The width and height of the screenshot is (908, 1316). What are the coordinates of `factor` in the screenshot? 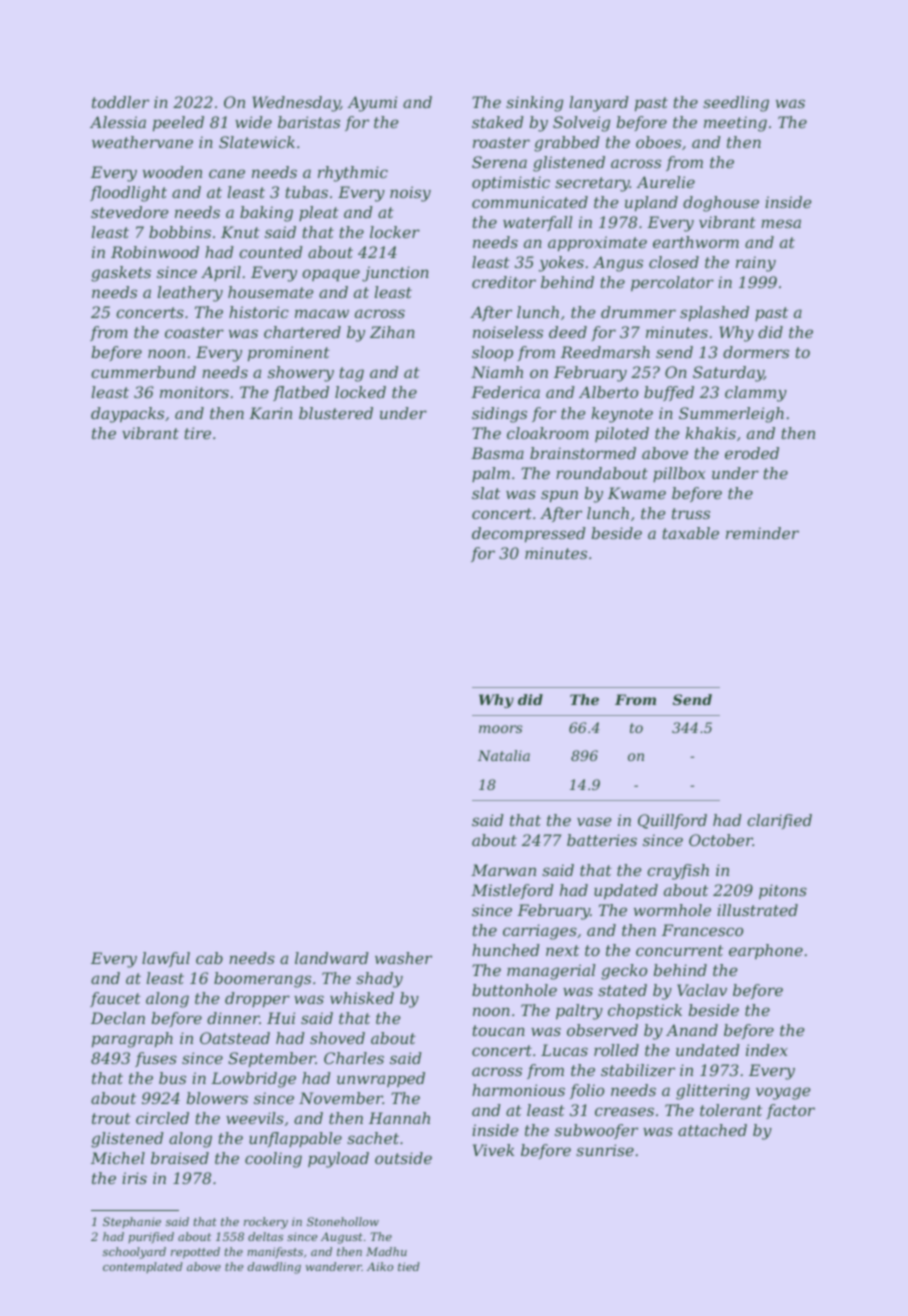 It's located at (790, 1111).
